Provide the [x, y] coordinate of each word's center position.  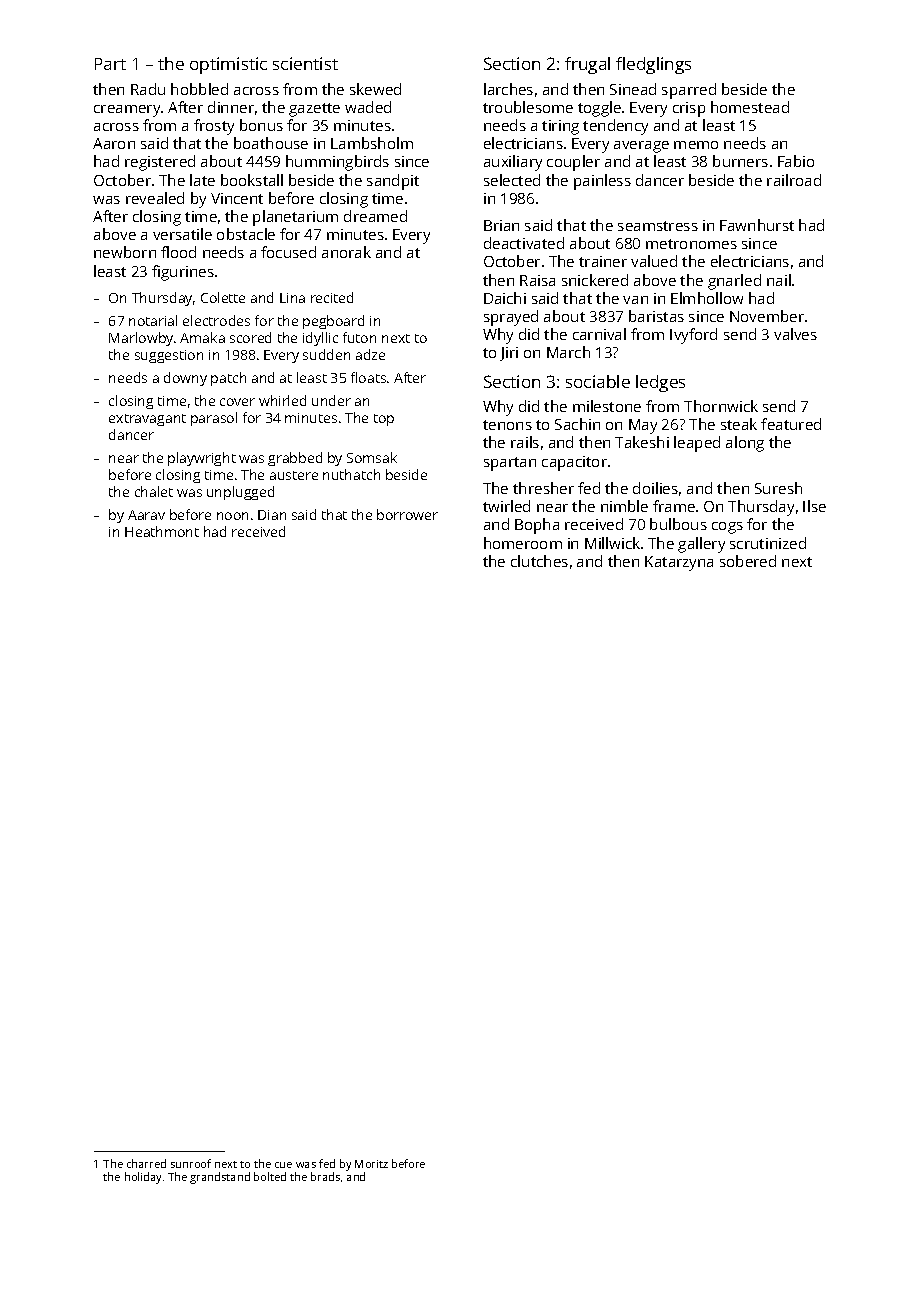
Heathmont [162, 531]
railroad [794, 180]
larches [508, 89]
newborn [125, 252]
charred [146, 1163]
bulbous [678, 524]
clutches [539, 561]
